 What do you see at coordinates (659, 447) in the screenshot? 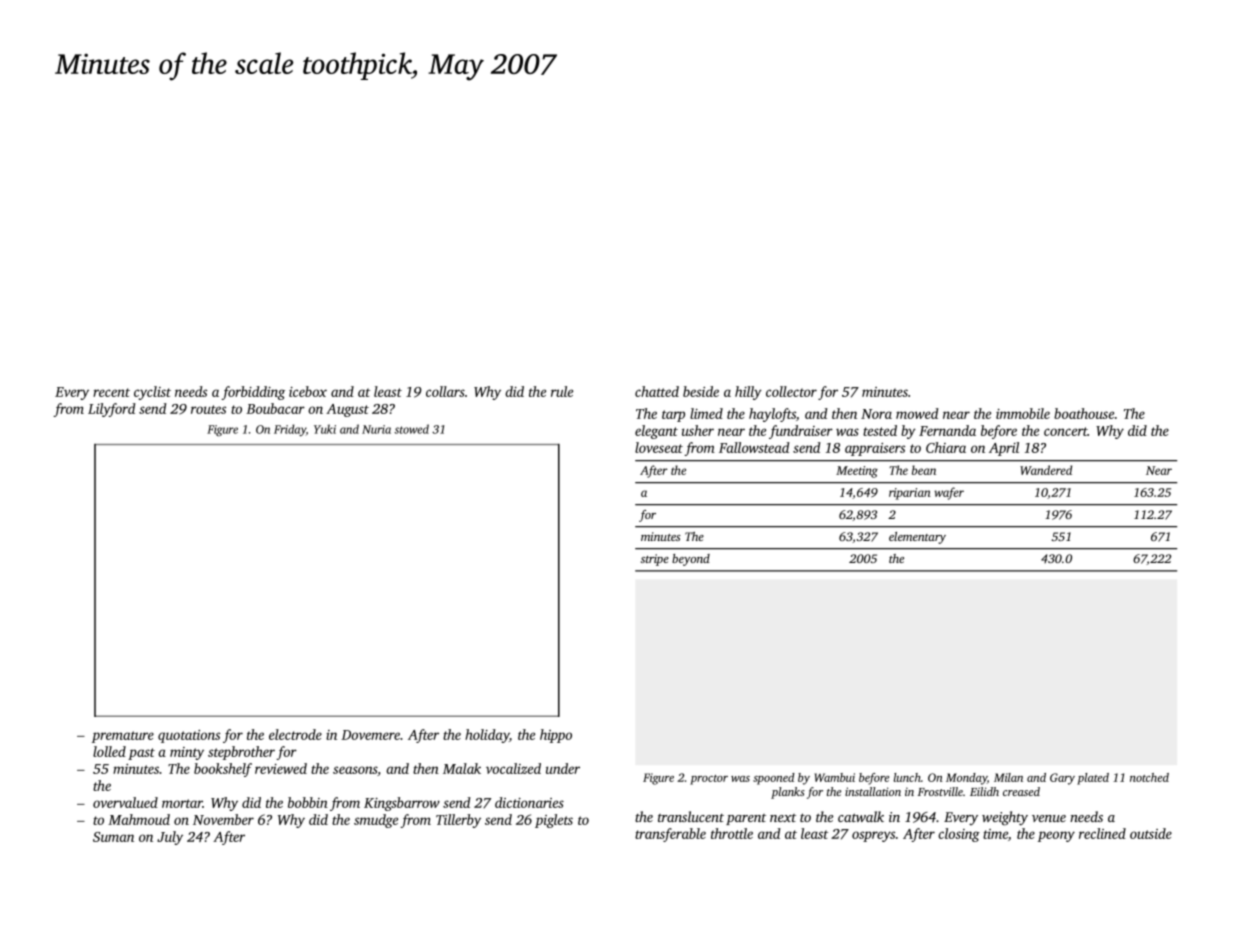
I see `loveseat` at bounding box center [659, 447].
